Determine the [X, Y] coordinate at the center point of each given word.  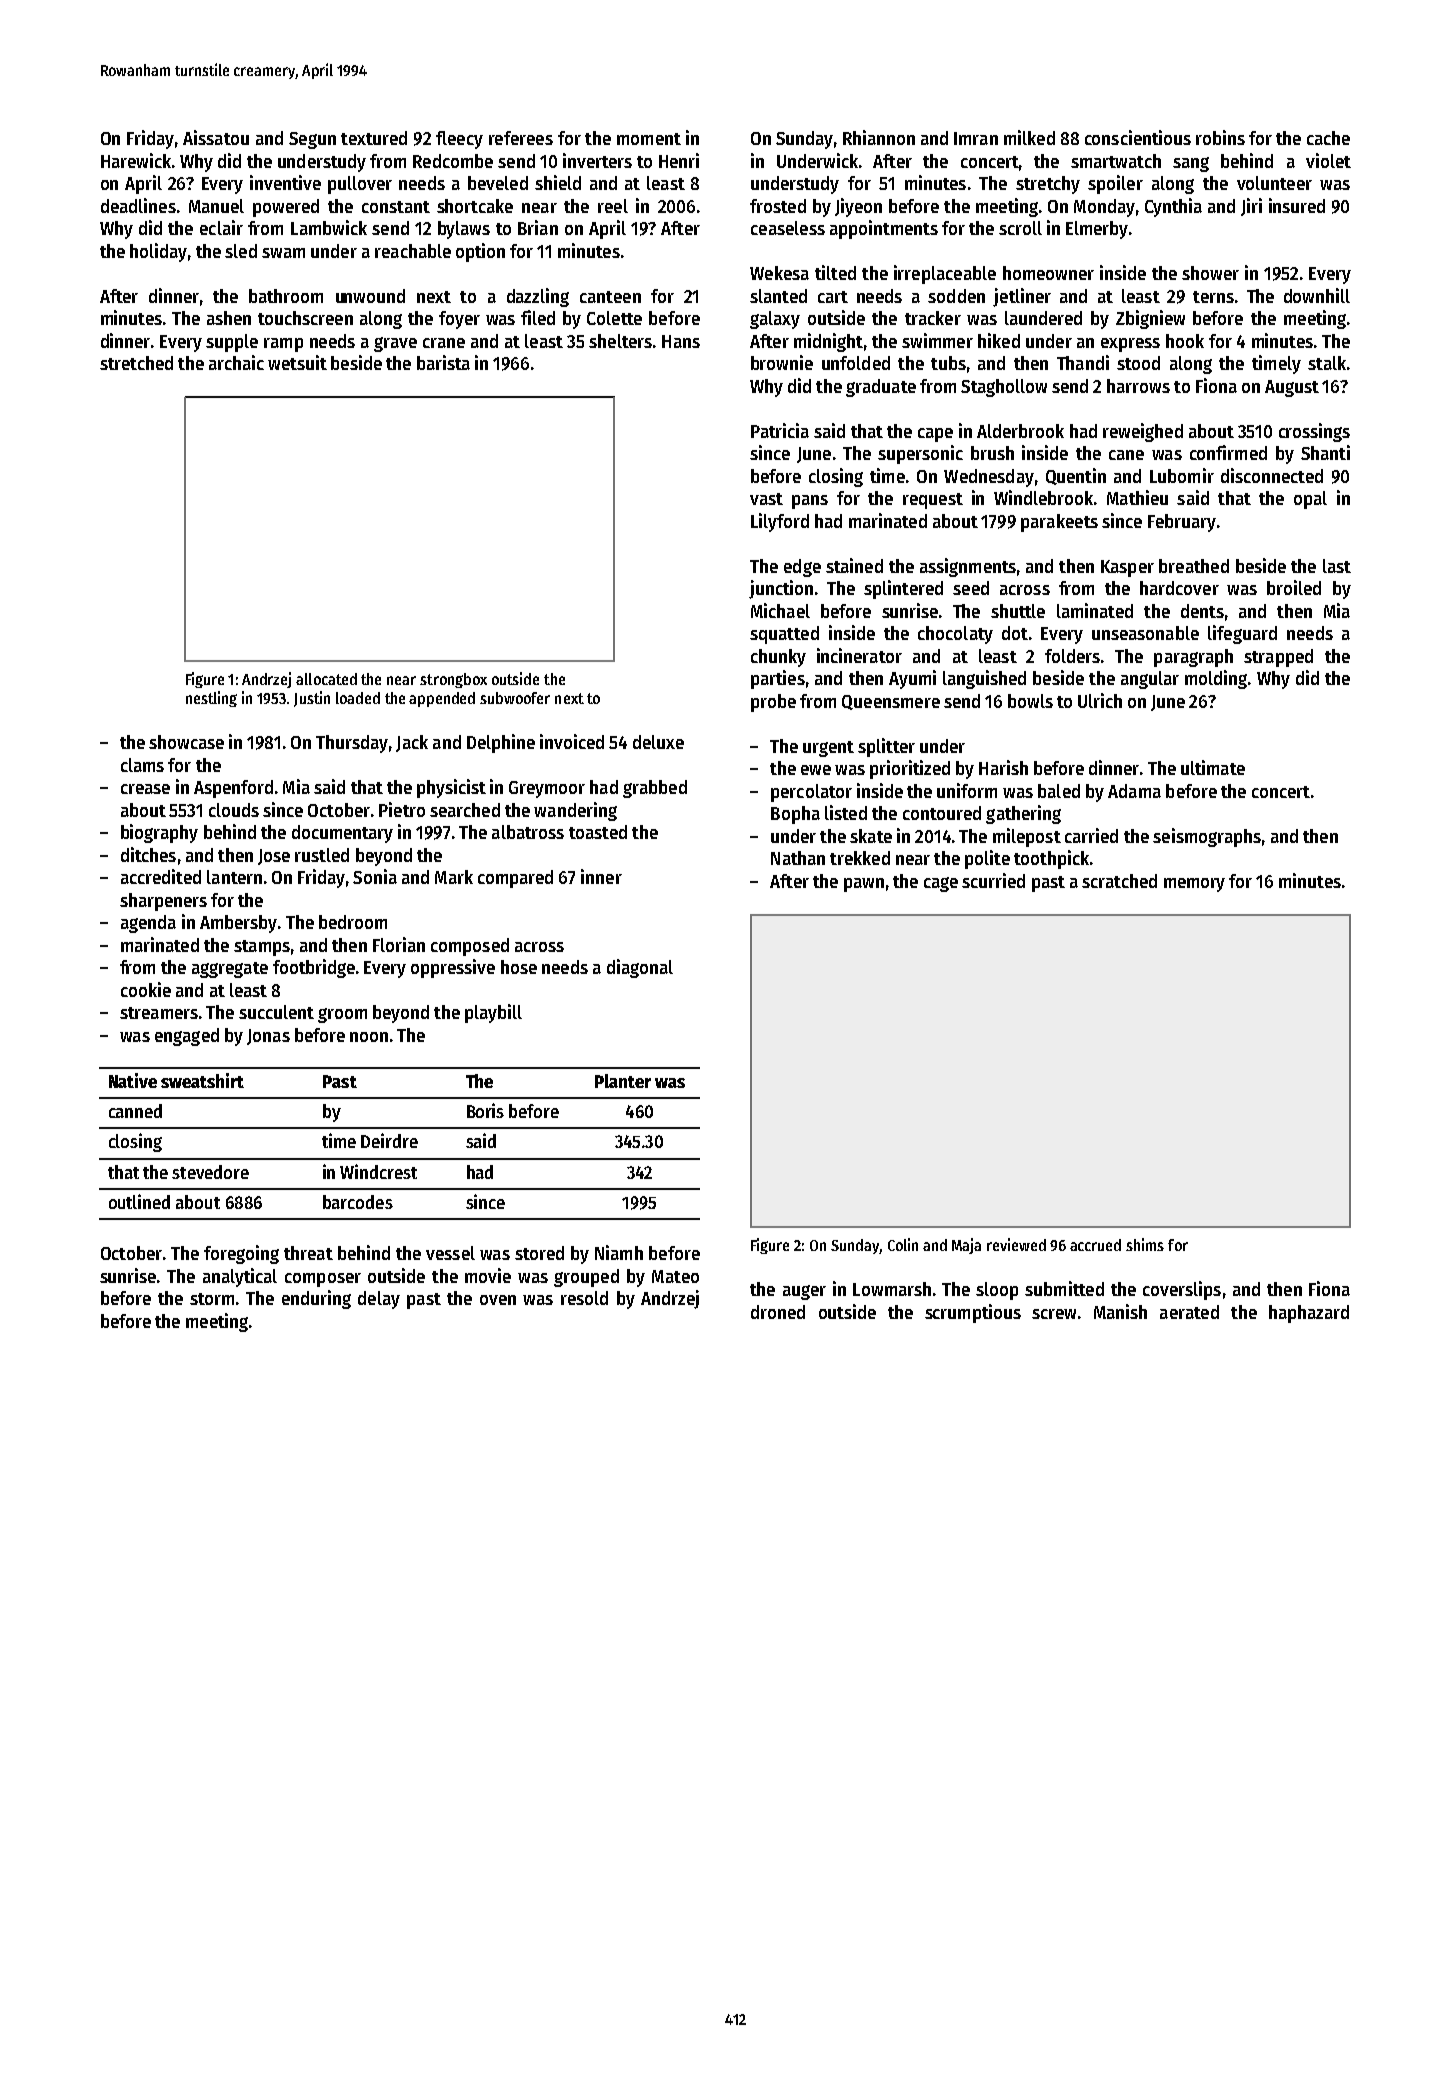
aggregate [230, 970]
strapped [1278, 658]
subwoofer [515, 698]
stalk [1327, 363]
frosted [778, 206]
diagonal [640, 968]
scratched [1119, 881]
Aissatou [216, 137]
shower [1210, 273]
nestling [211, 699]
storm [212, 1299]
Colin [903, 1244]
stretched [136, 363]
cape [935, 435]
